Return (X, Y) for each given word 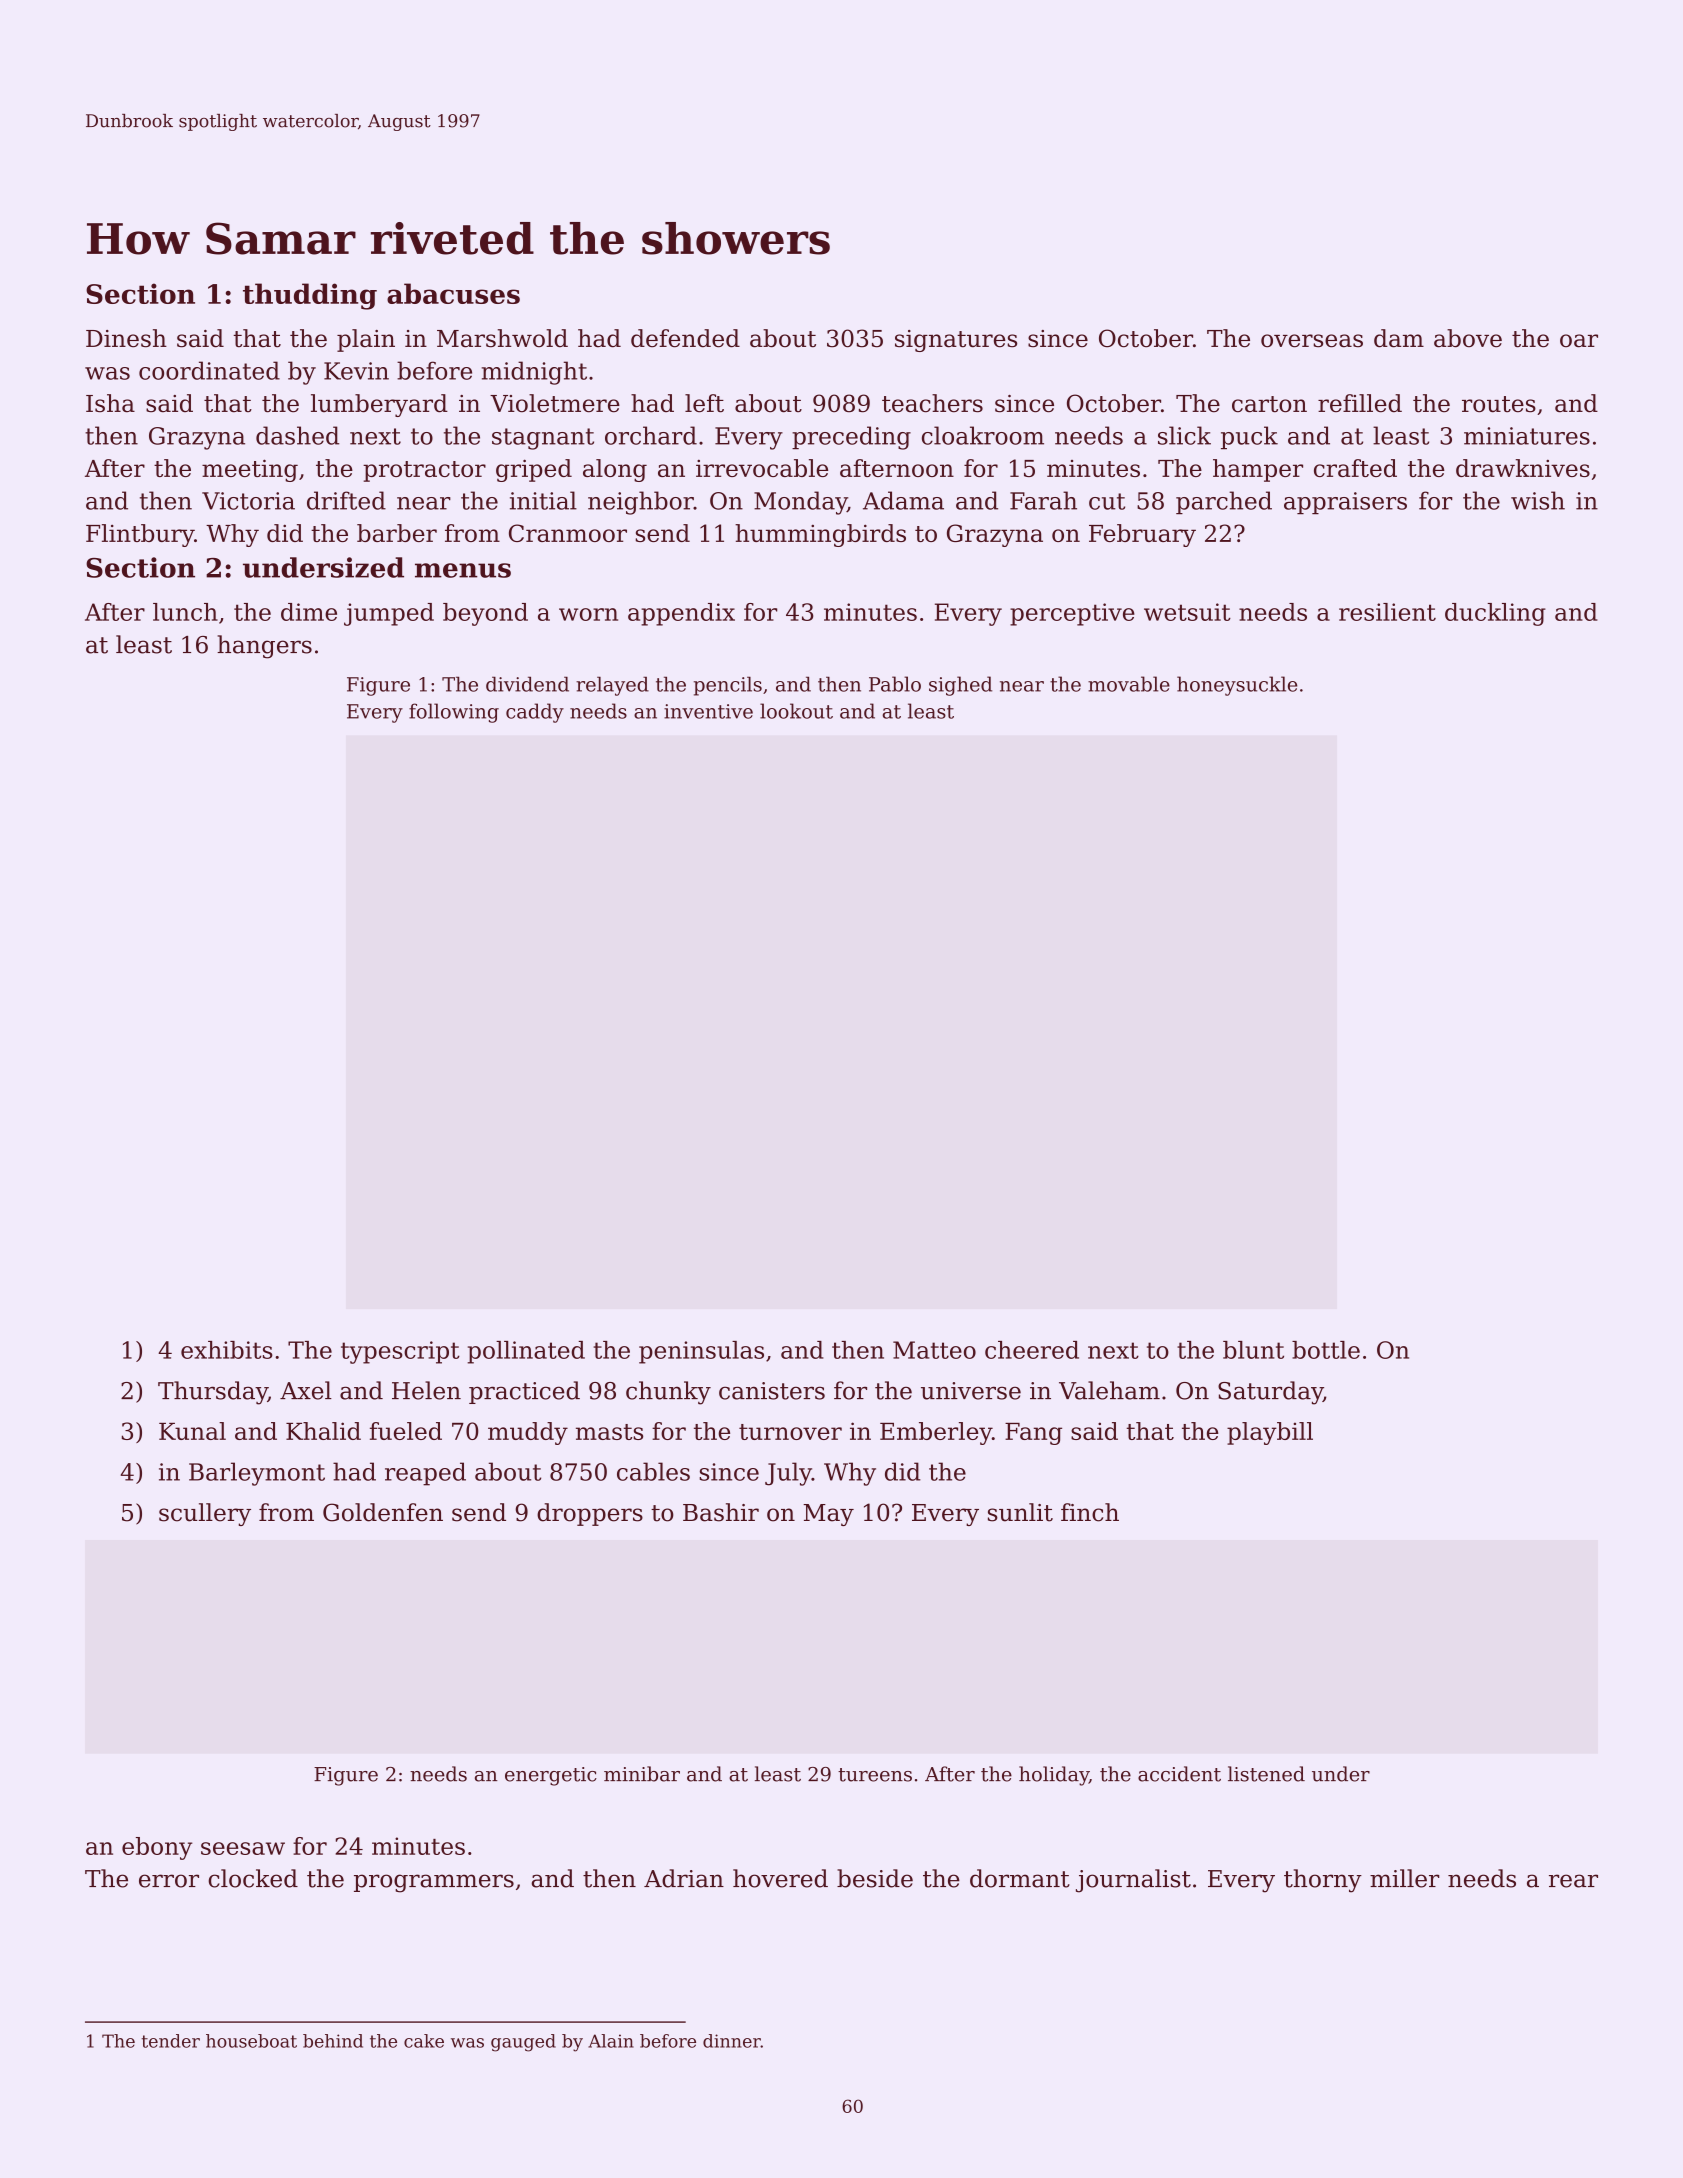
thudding (310, 296)
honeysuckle (1237, 686)
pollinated (526, 1352)
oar (1579, 341)
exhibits (227, 1350)
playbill (1270, 1433)
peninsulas (701, 1352)
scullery (205, 1514)
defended (685, 338)
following (454, 713)
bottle (1326, 1350)
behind (333, 2041)
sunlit (1020, 1512)
